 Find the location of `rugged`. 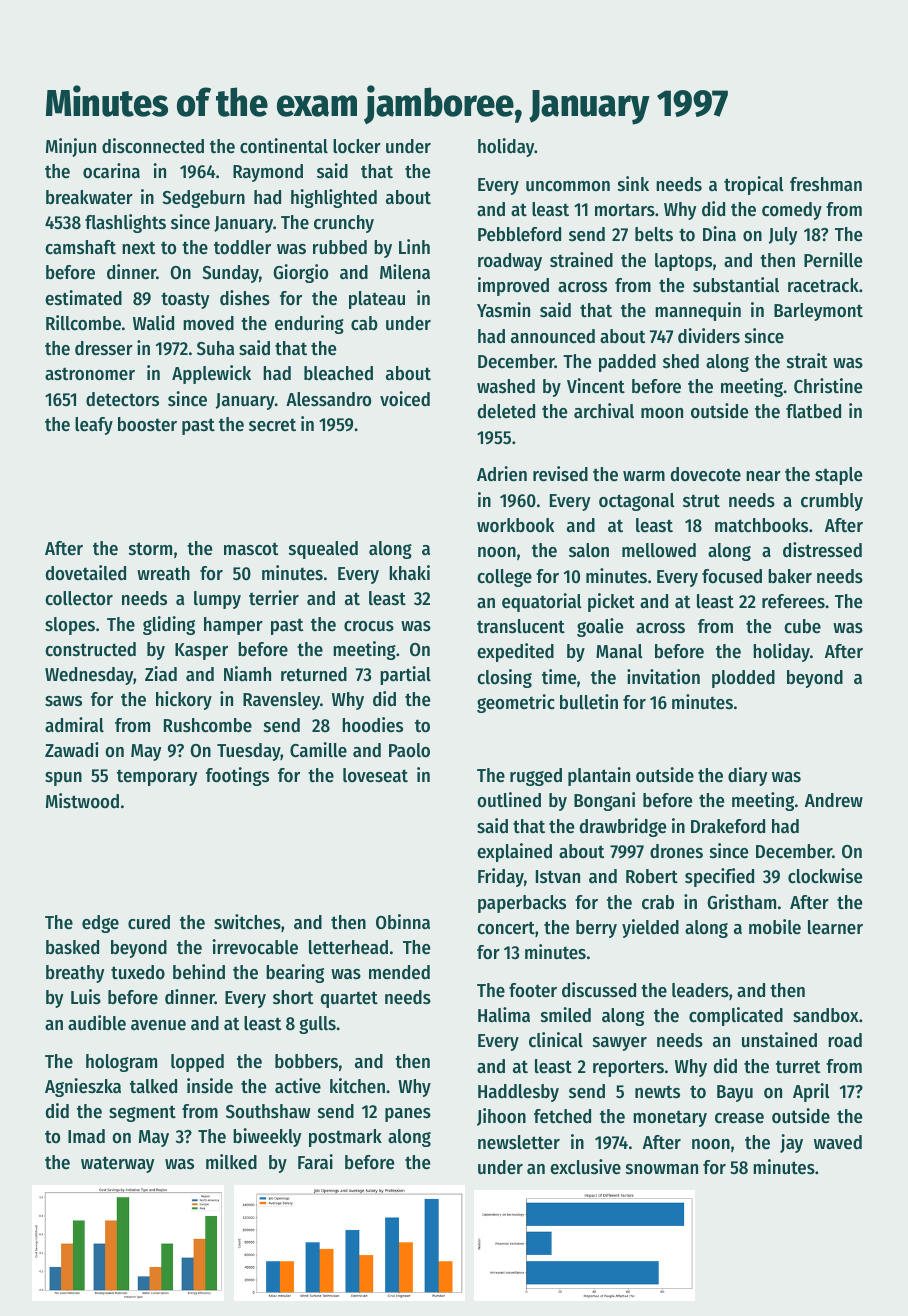

rugged is located at coordinates (536, 777).
